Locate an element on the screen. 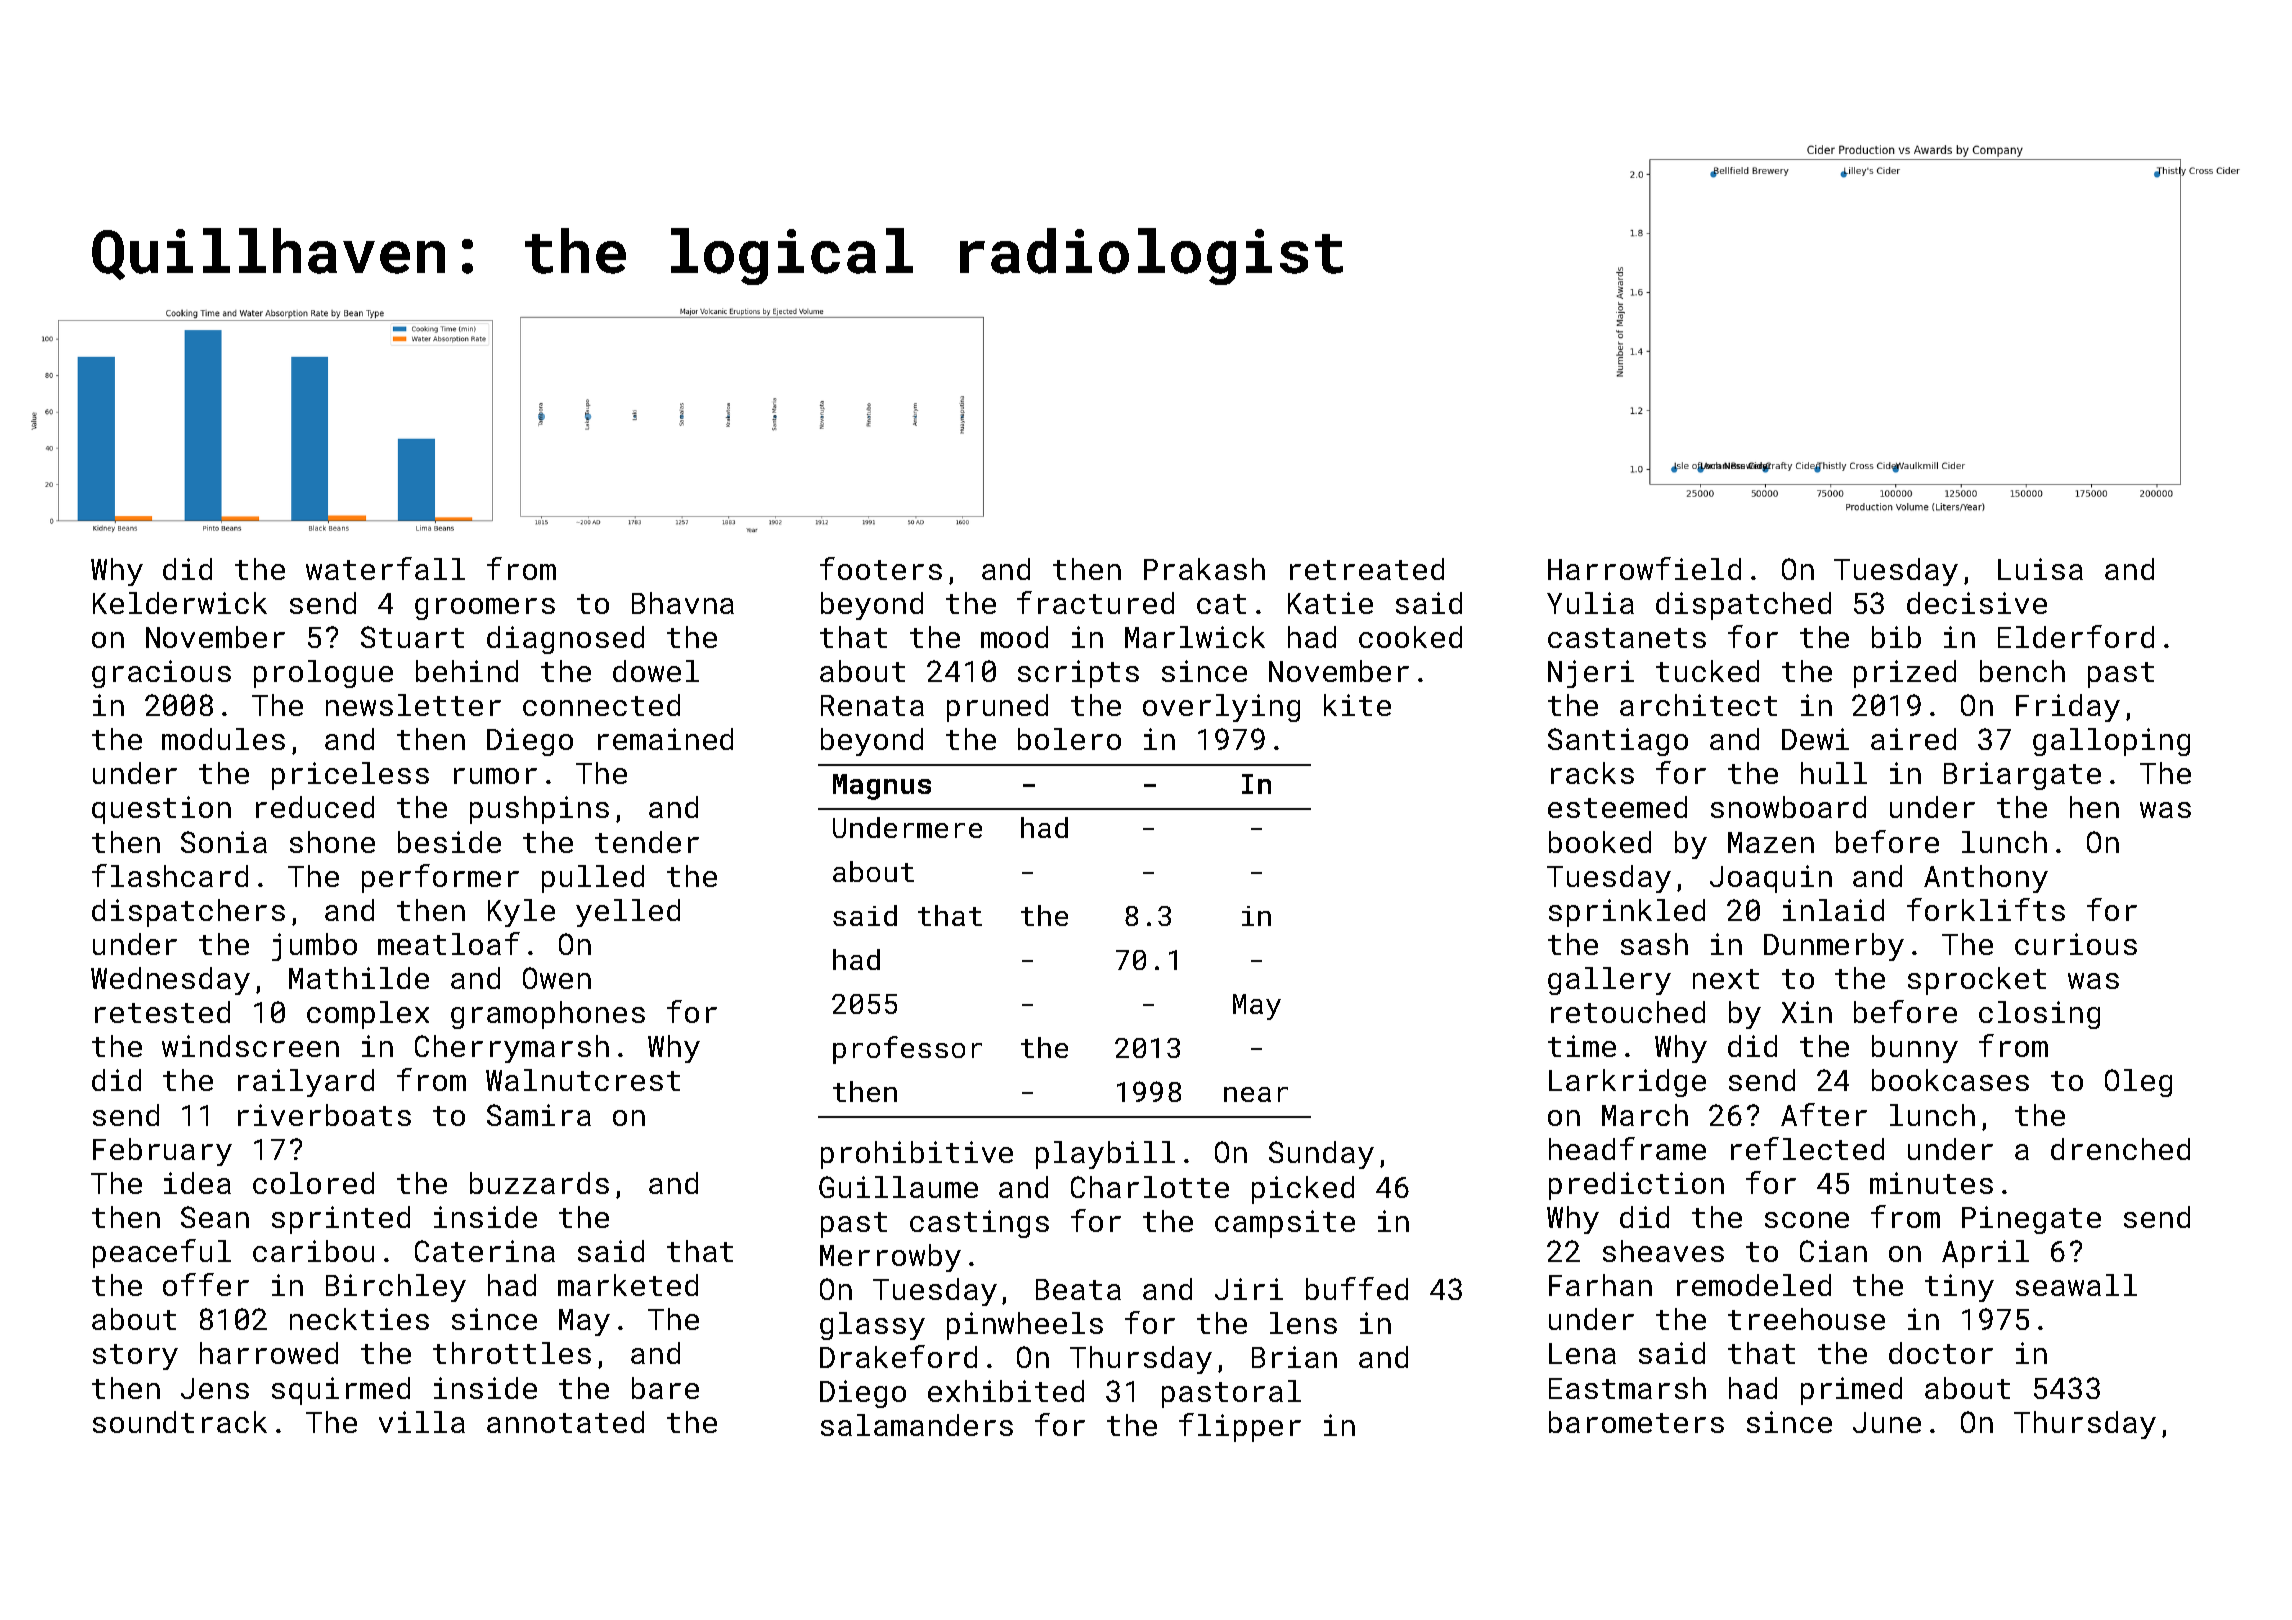  diagnosed is located at coordinates (565, 640).
